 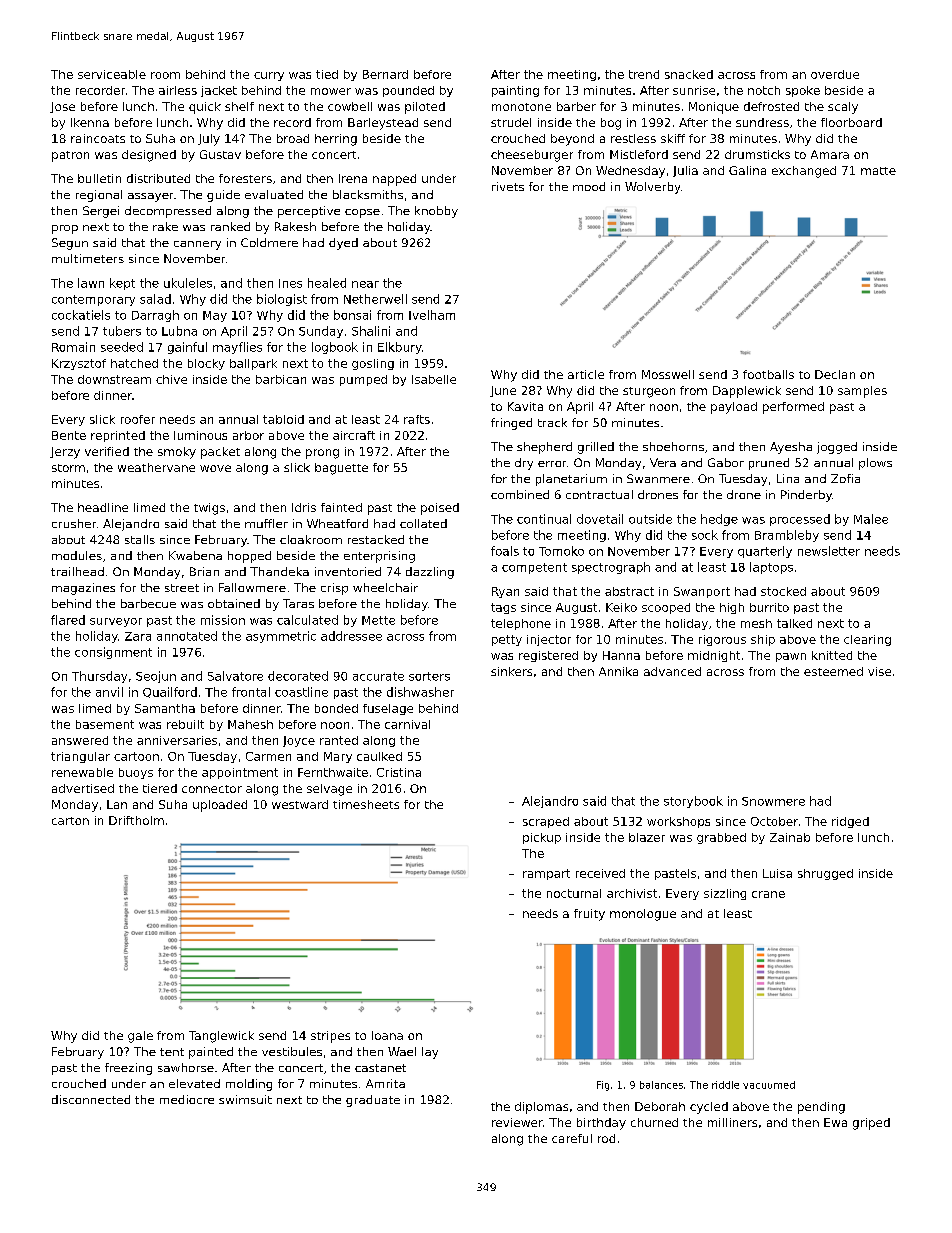 I want to click on careful, so click(x=572, y=1138).
